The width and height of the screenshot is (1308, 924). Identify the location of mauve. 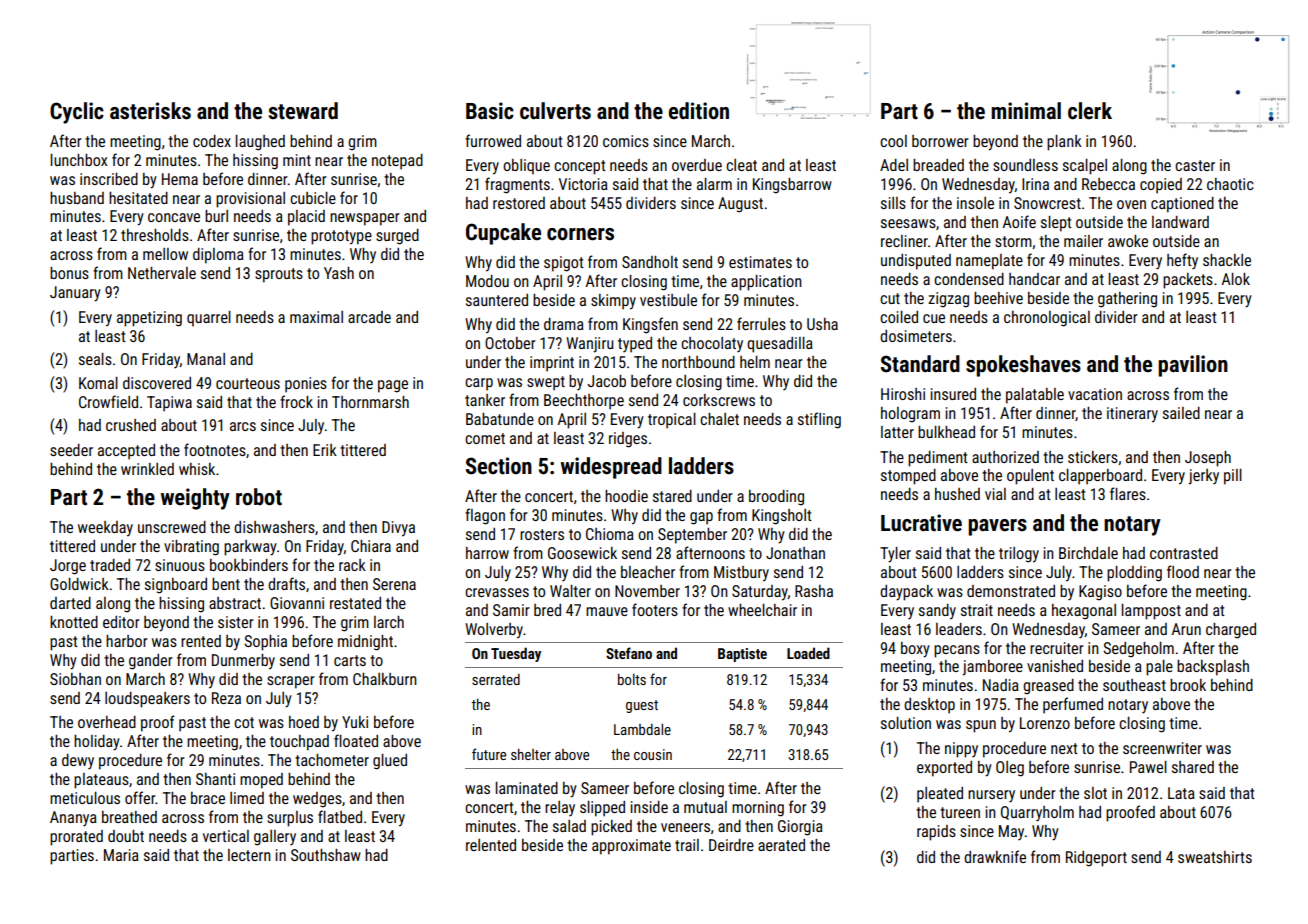
(607, 611).
